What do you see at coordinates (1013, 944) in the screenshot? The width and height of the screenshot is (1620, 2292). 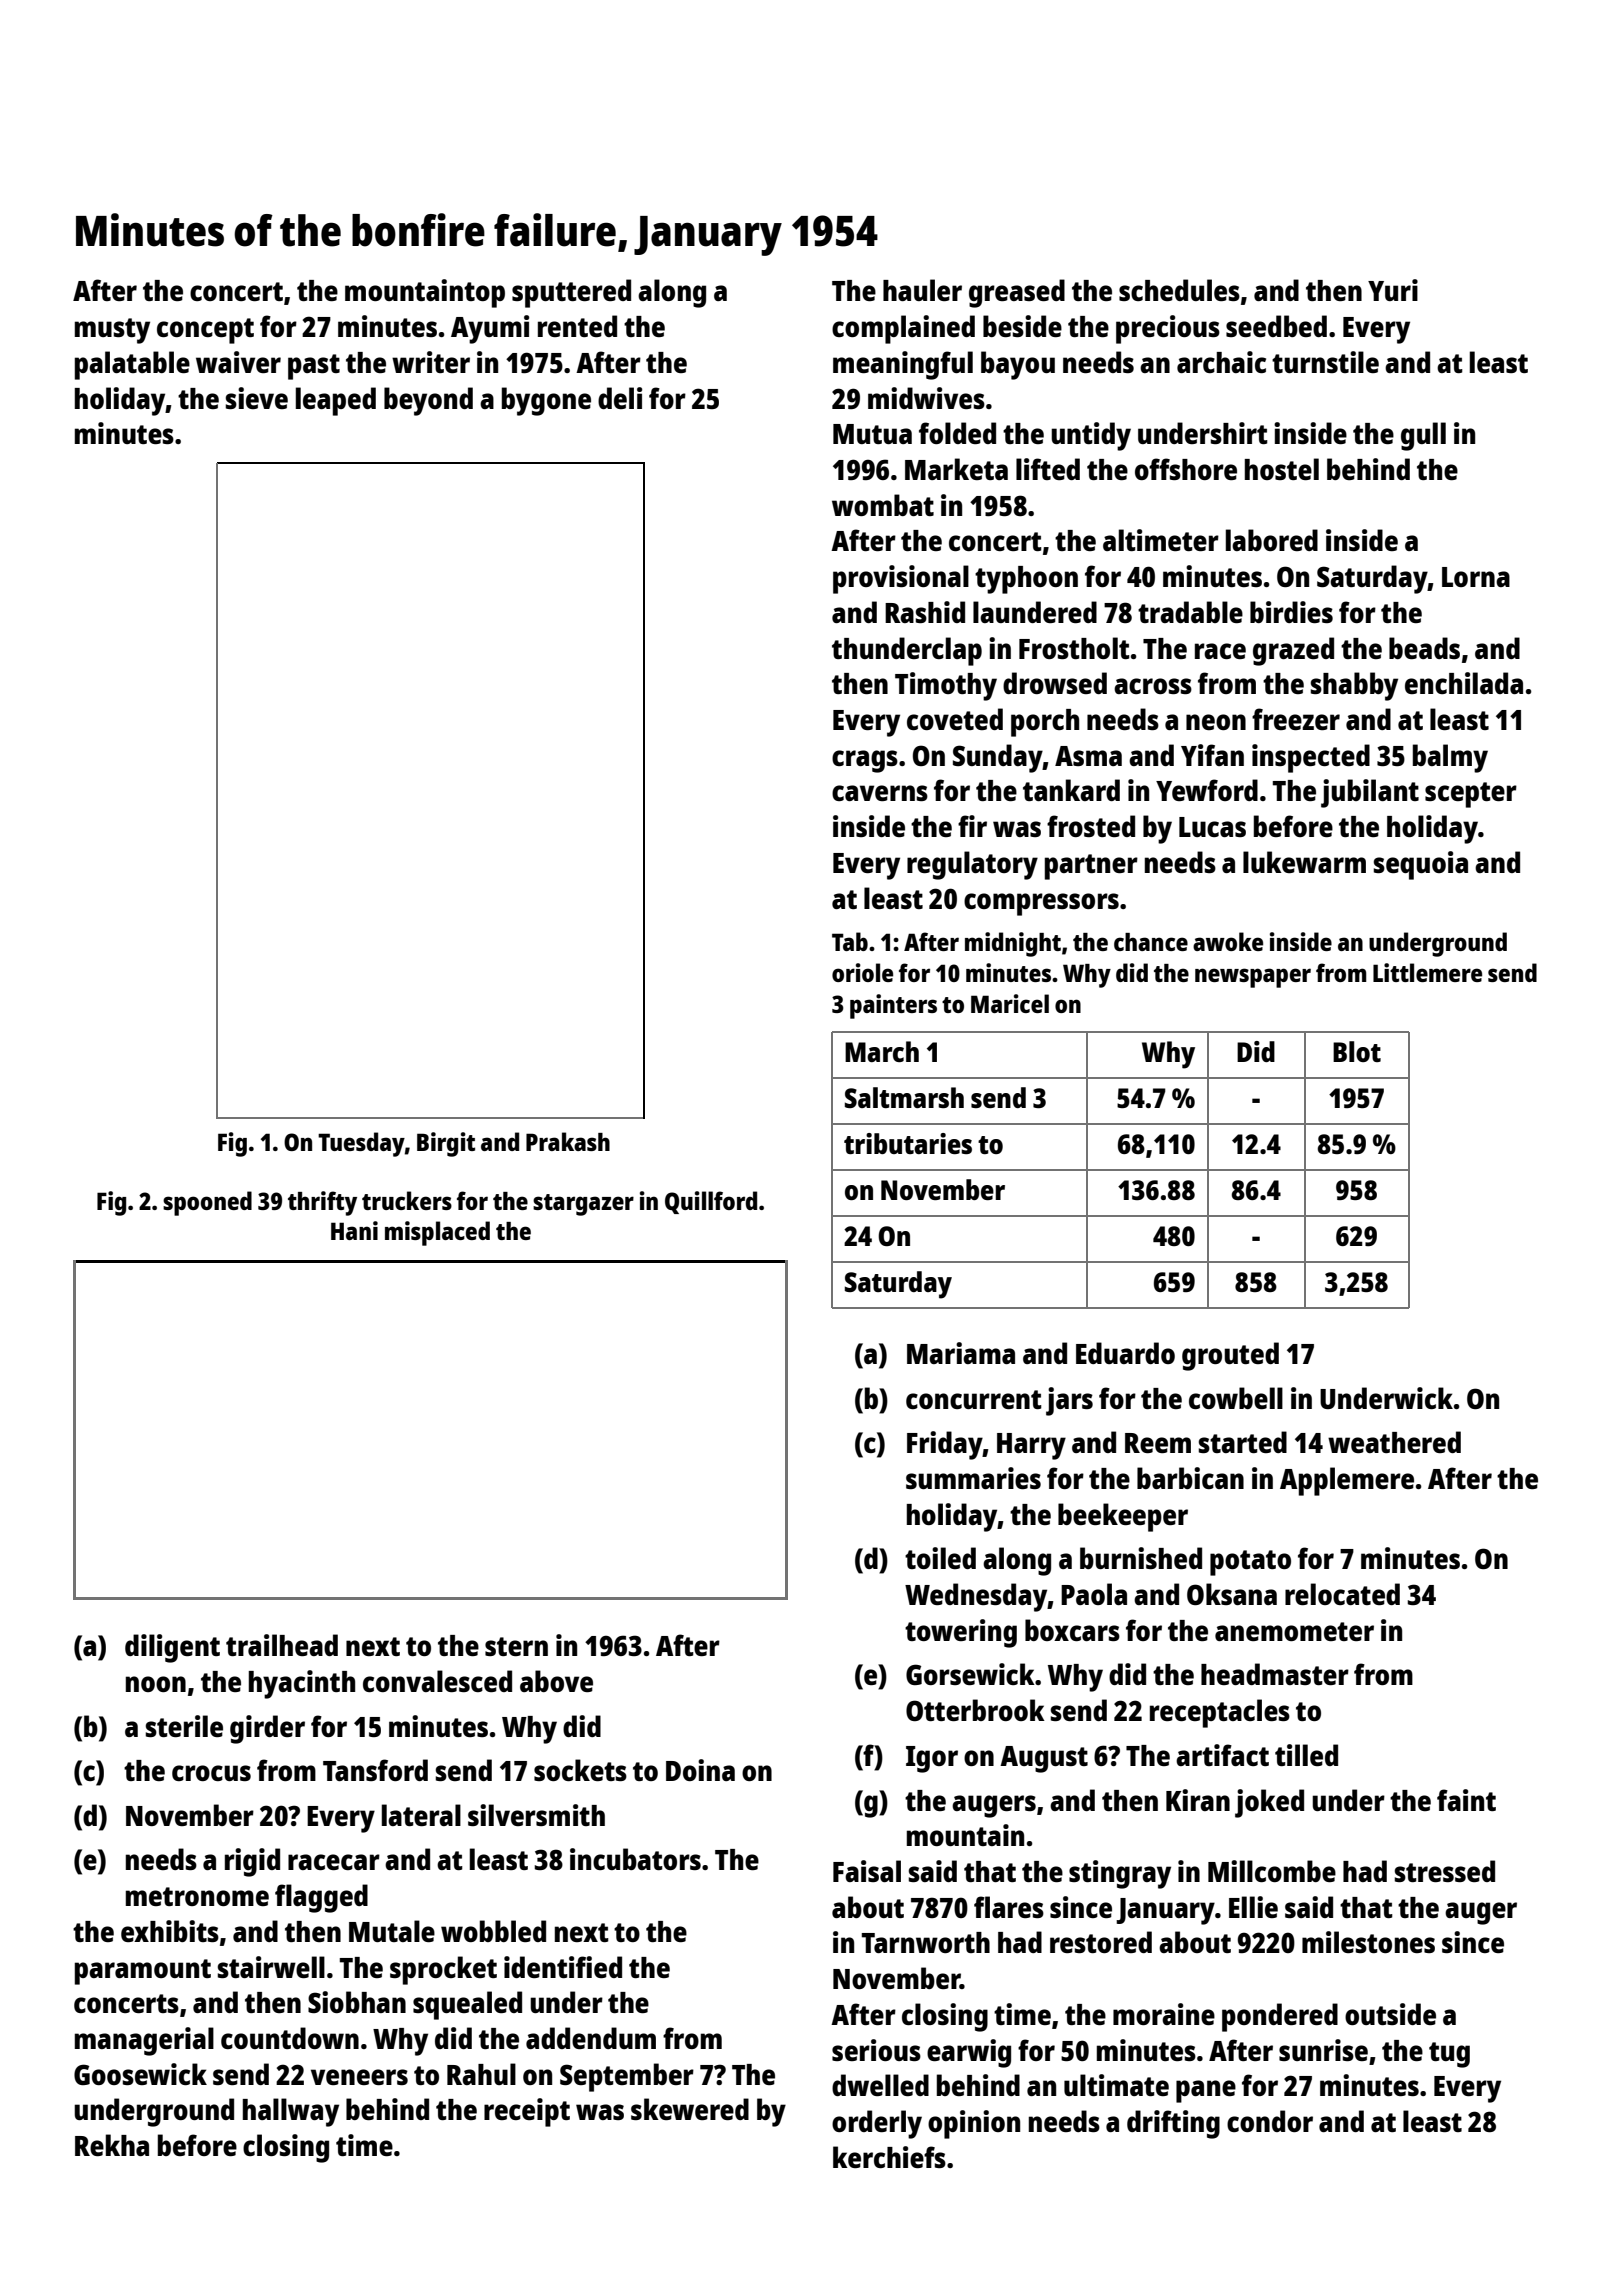 I see `midnight` at bounding box center [1013, 944].
